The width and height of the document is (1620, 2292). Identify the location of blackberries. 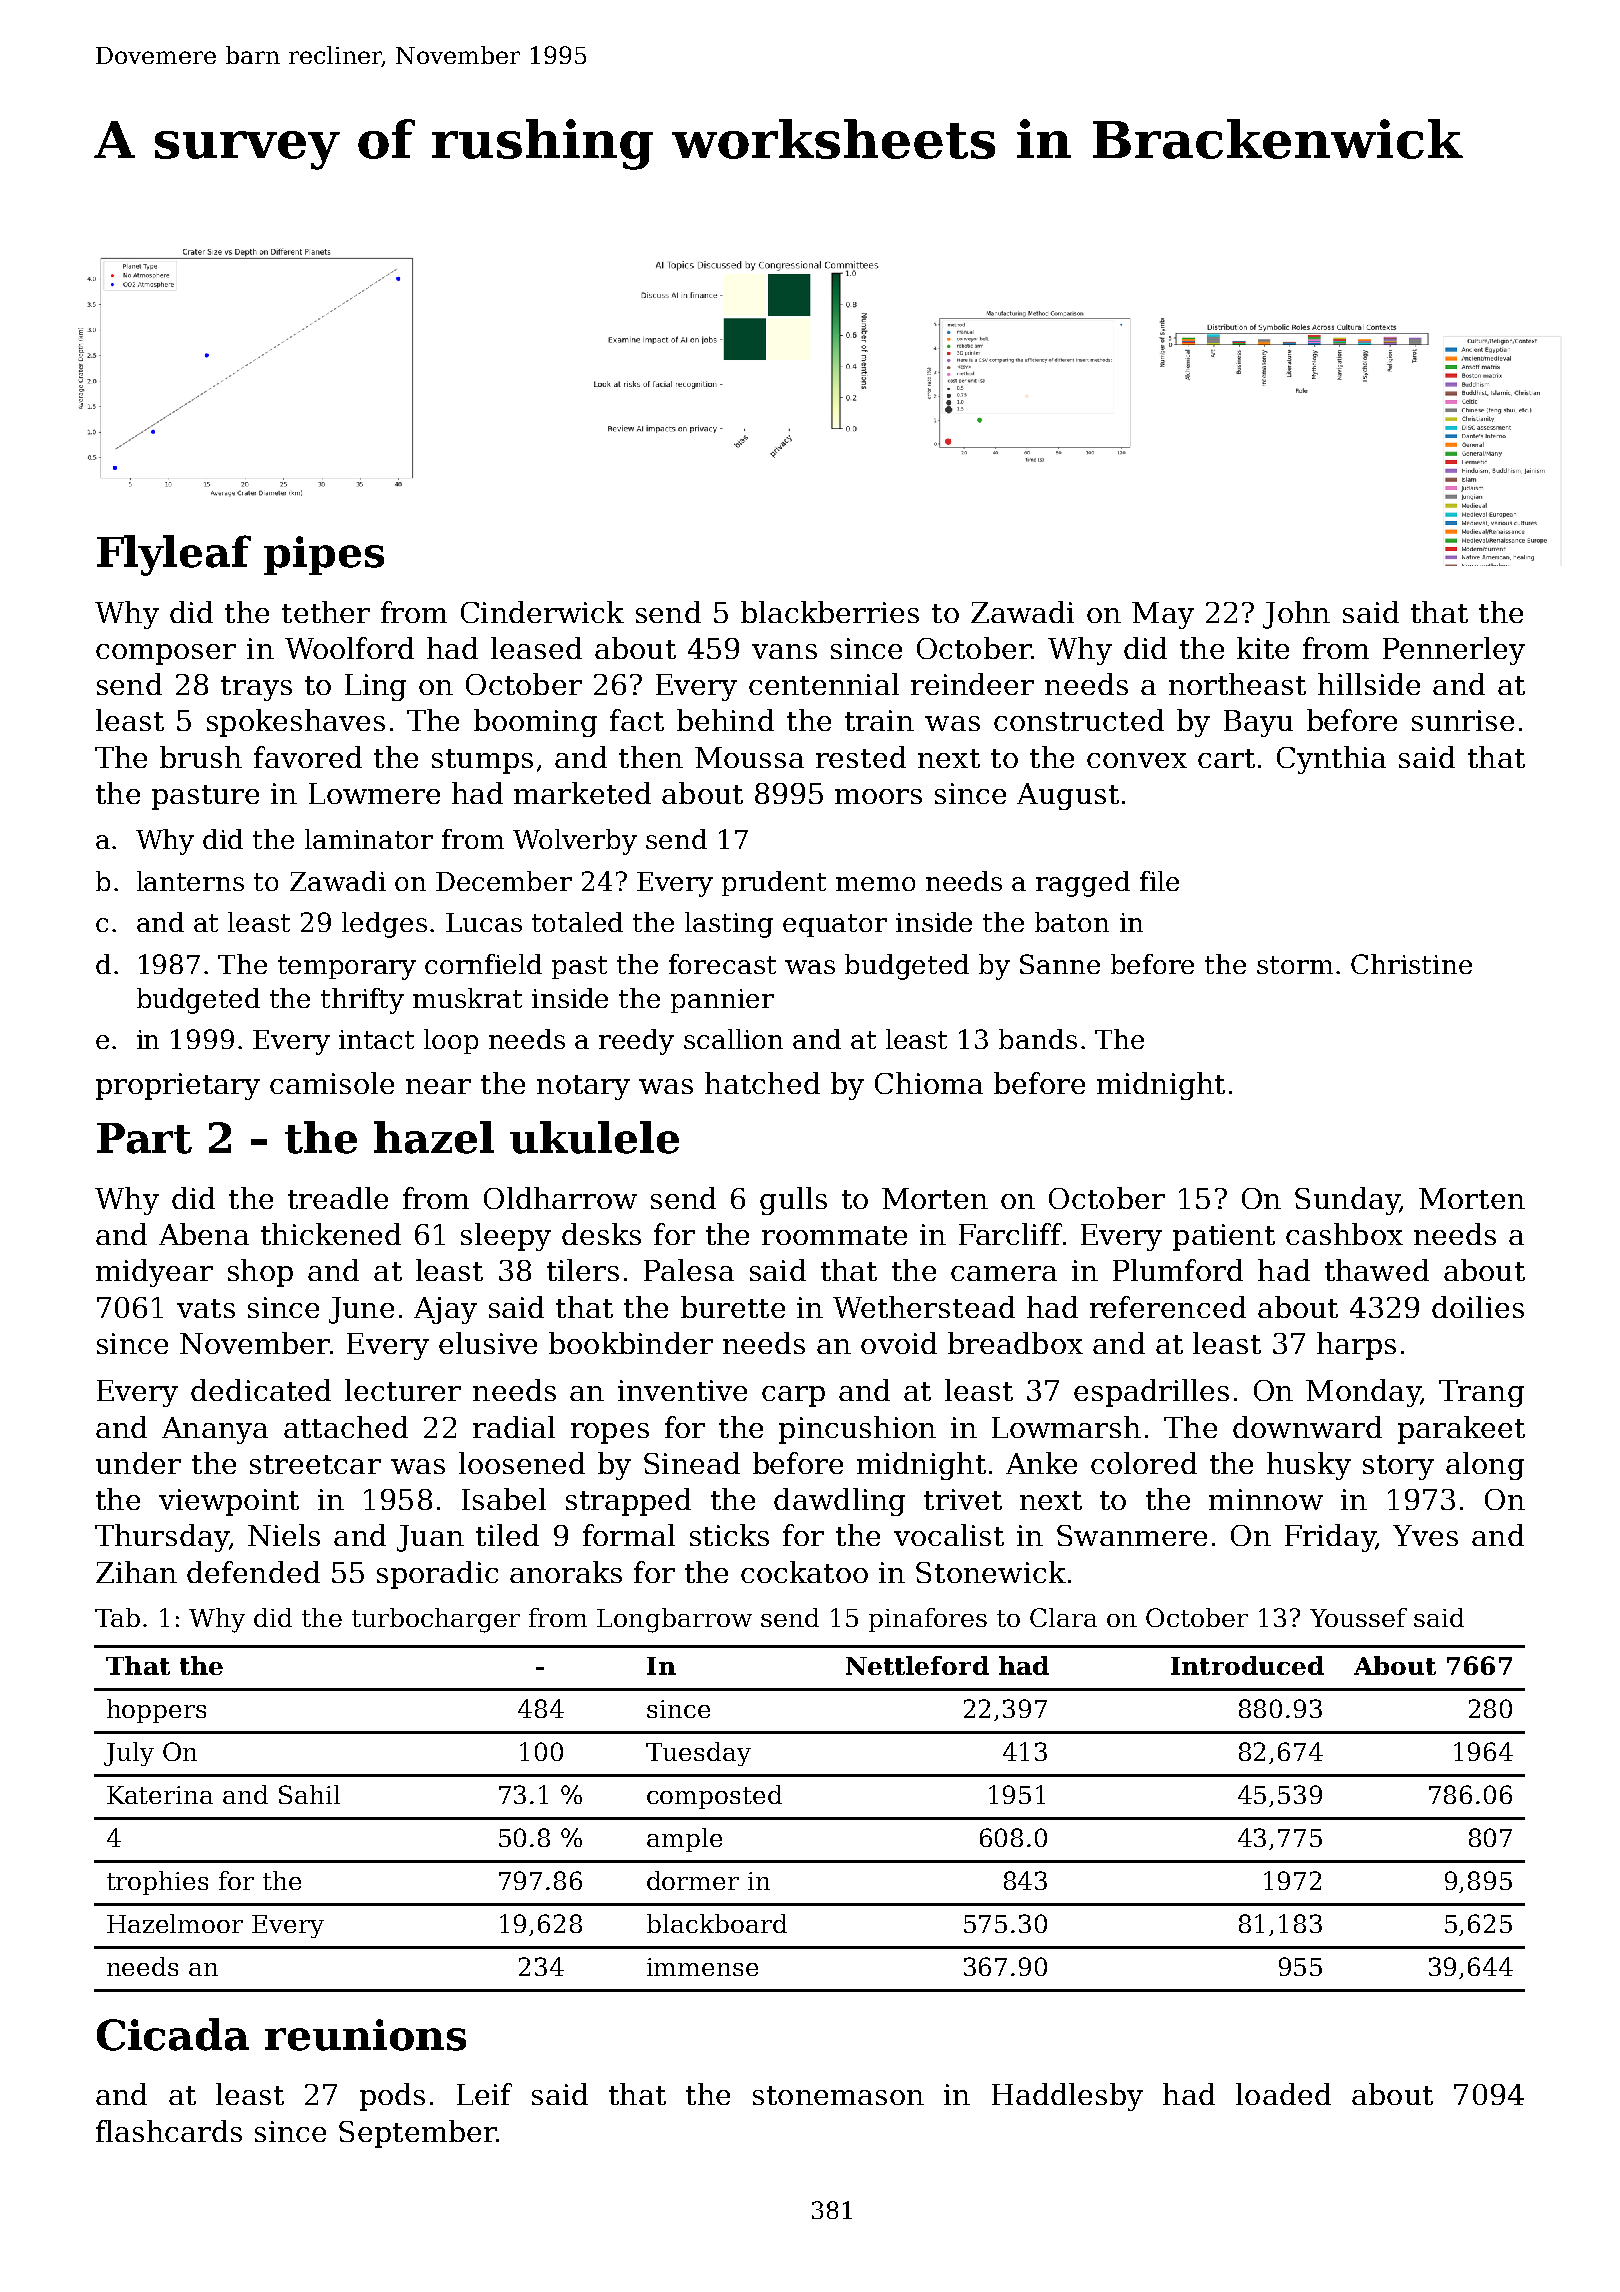
(830, 612).
